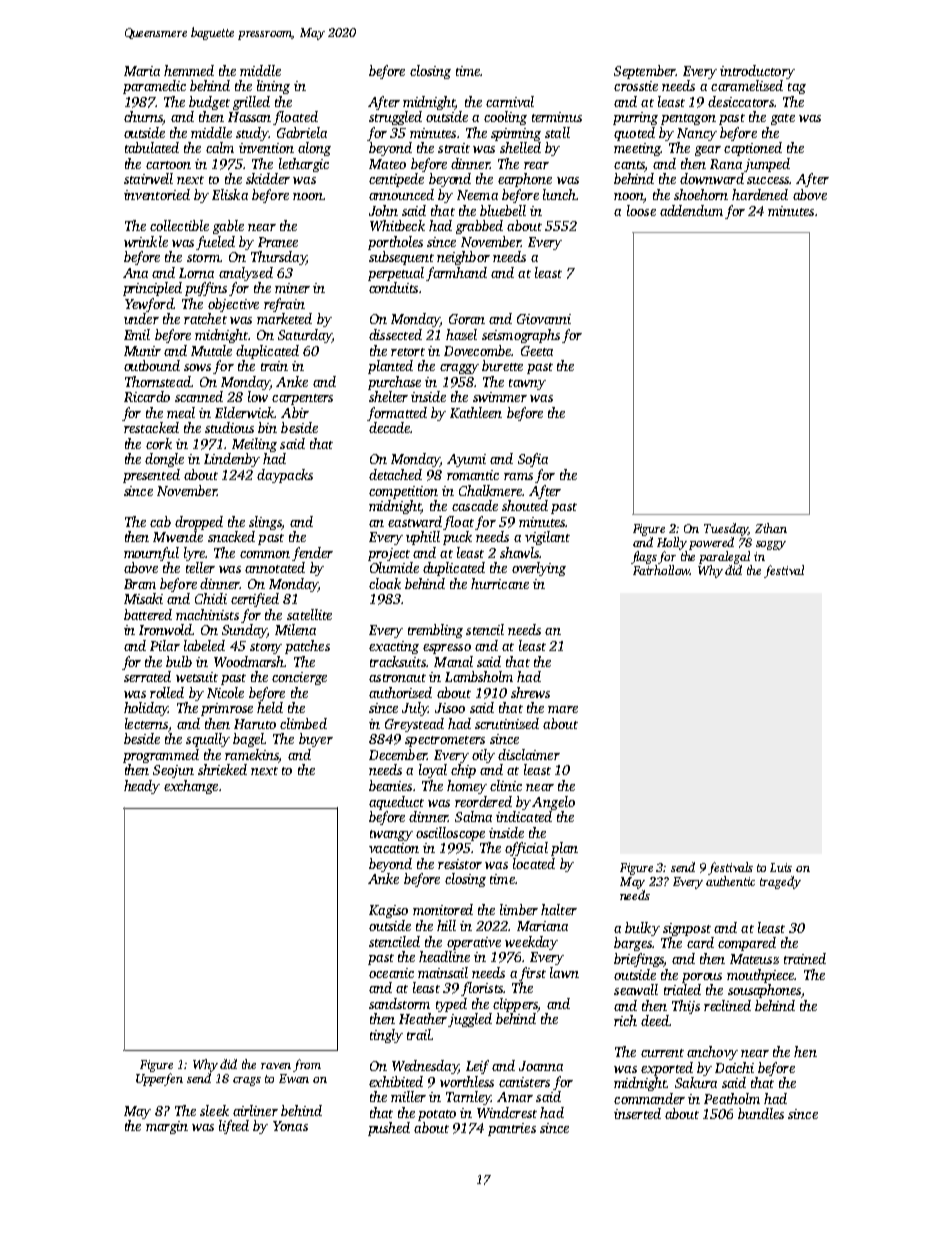 This screenshot has width=952, height=1233. What do you see at coordinates (512, 1129) in the screenshot?
I see `pantries` at bounding box center [512, 1129].
